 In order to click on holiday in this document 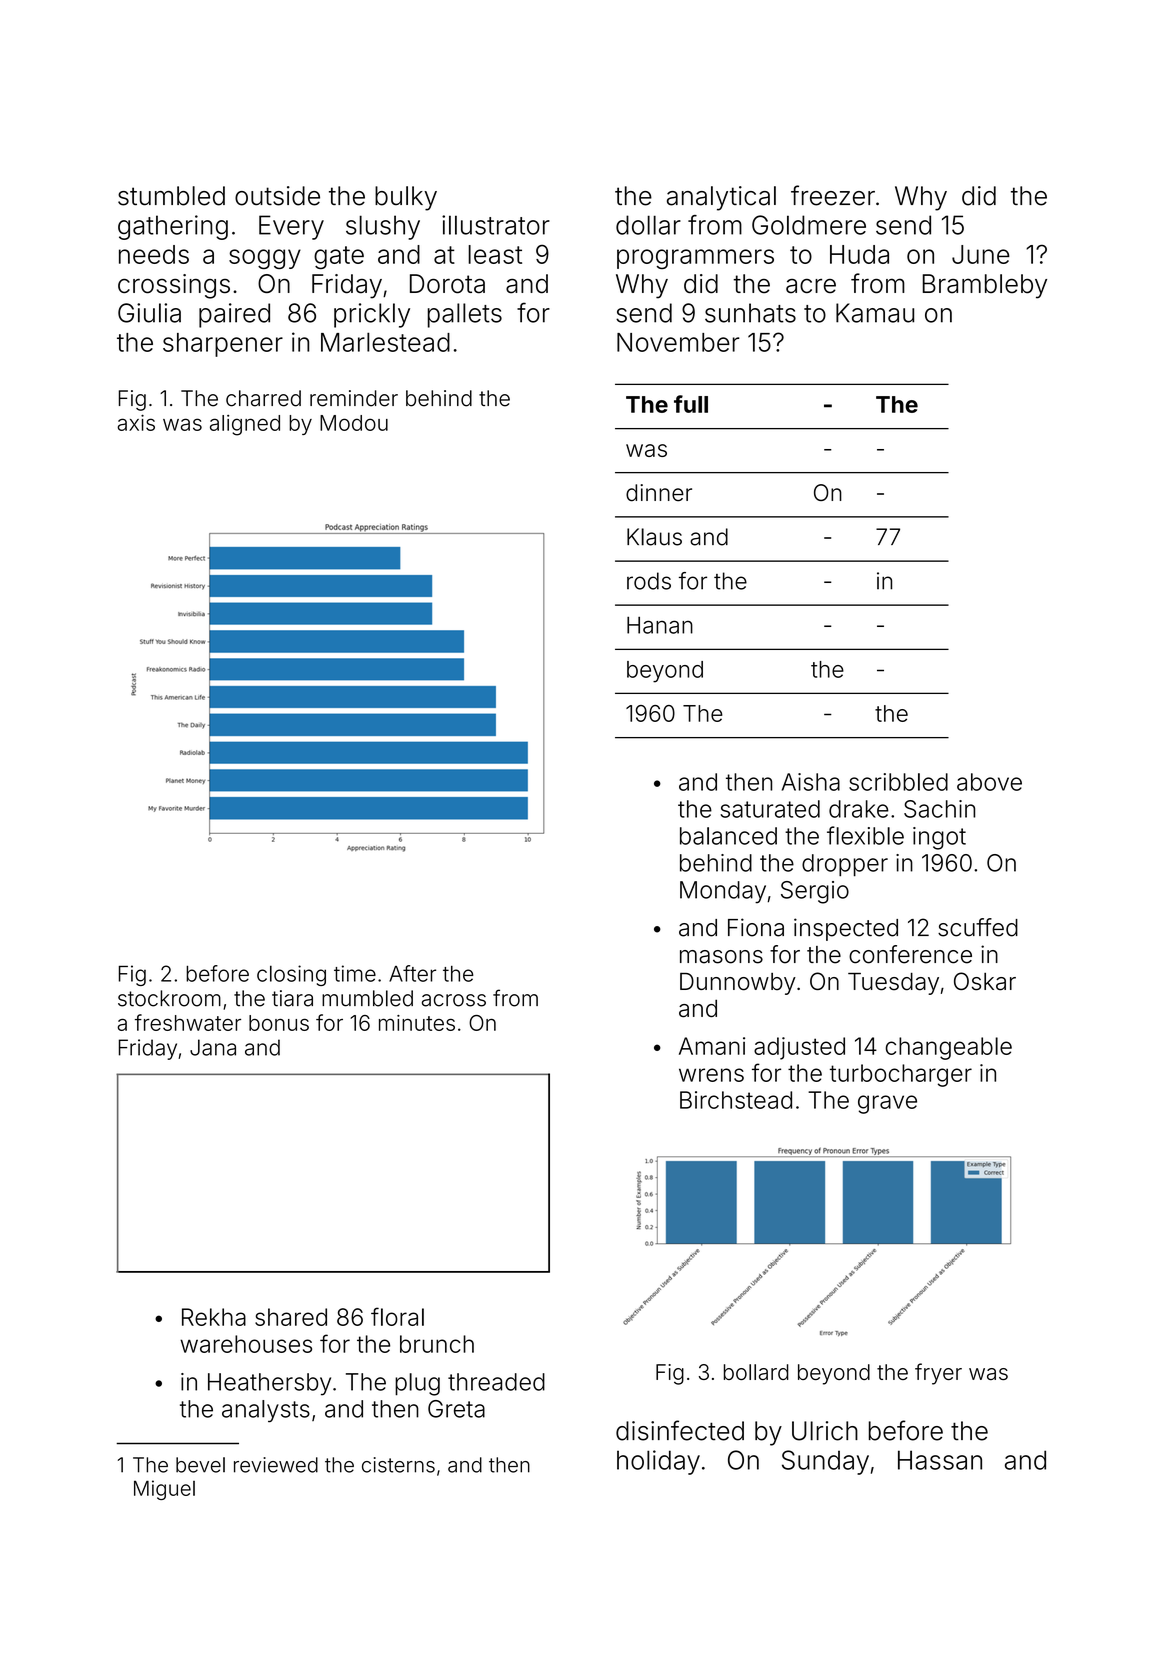, I will do `click(658, 1462)`.
